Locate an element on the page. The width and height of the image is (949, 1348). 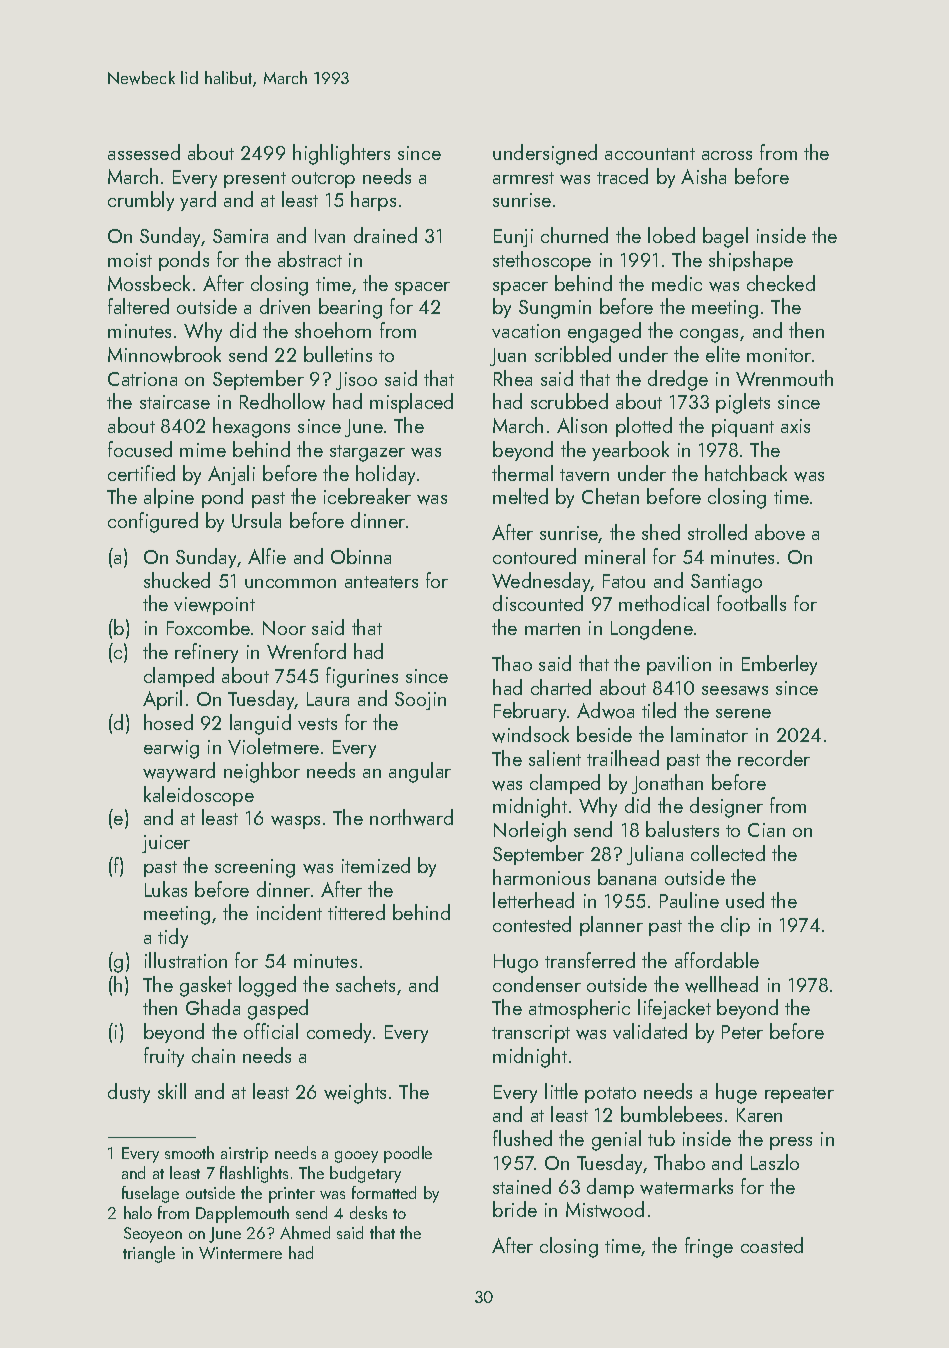
churned is located at coordinates (574, 235).
